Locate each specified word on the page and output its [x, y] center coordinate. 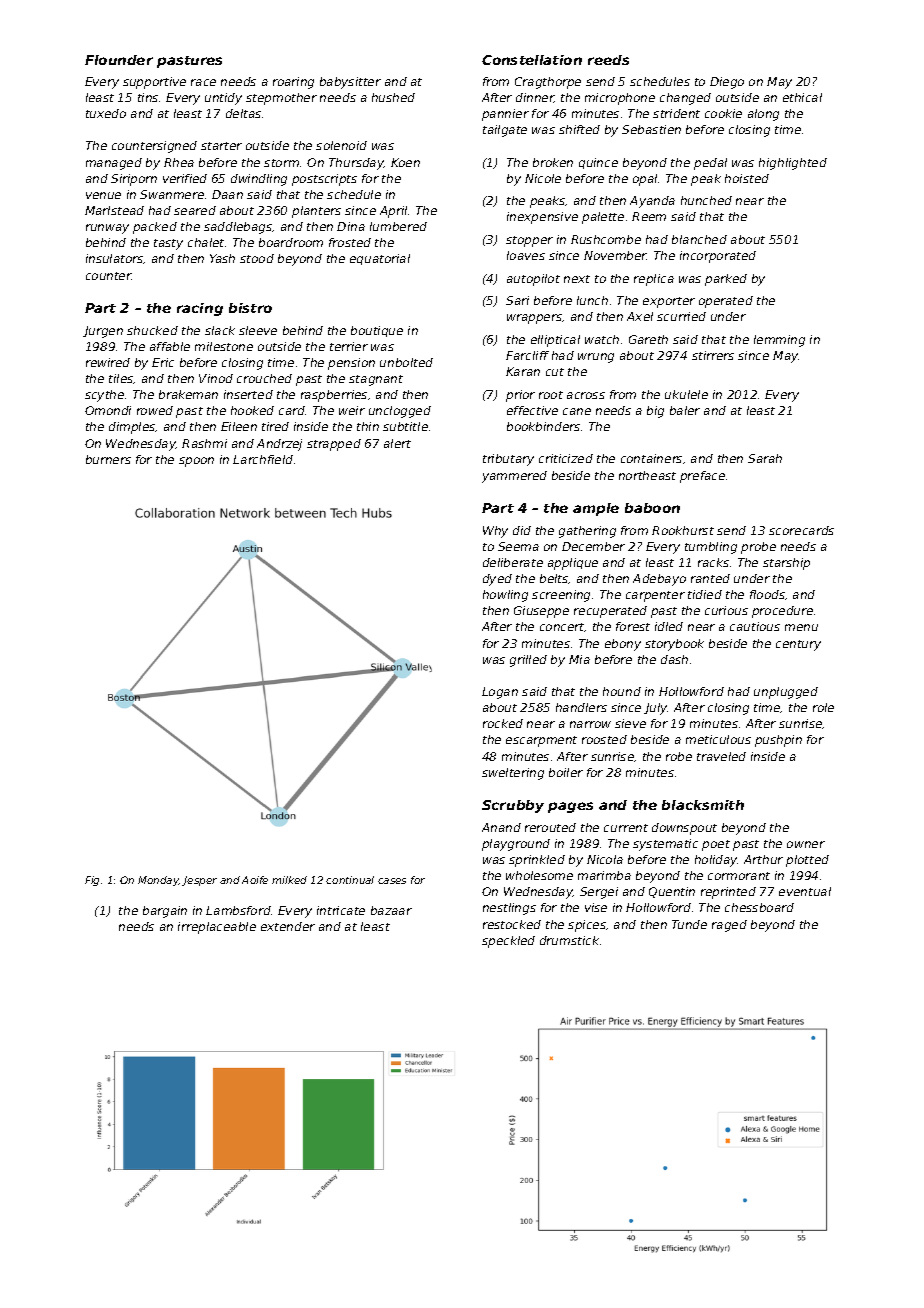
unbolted [406, 362]
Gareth [648, 339]
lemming [779, 341]
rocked [503, 723]
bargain [165, 912]
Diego [727, 83]
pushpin [778, 741]
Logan [500, 693]
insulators [115, 259]
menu [801, 627]
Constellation [532, 60]
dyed [497, 580]
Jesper [199, 881]
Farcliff [527, 355]
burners [108, 459]
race [203, 82]
